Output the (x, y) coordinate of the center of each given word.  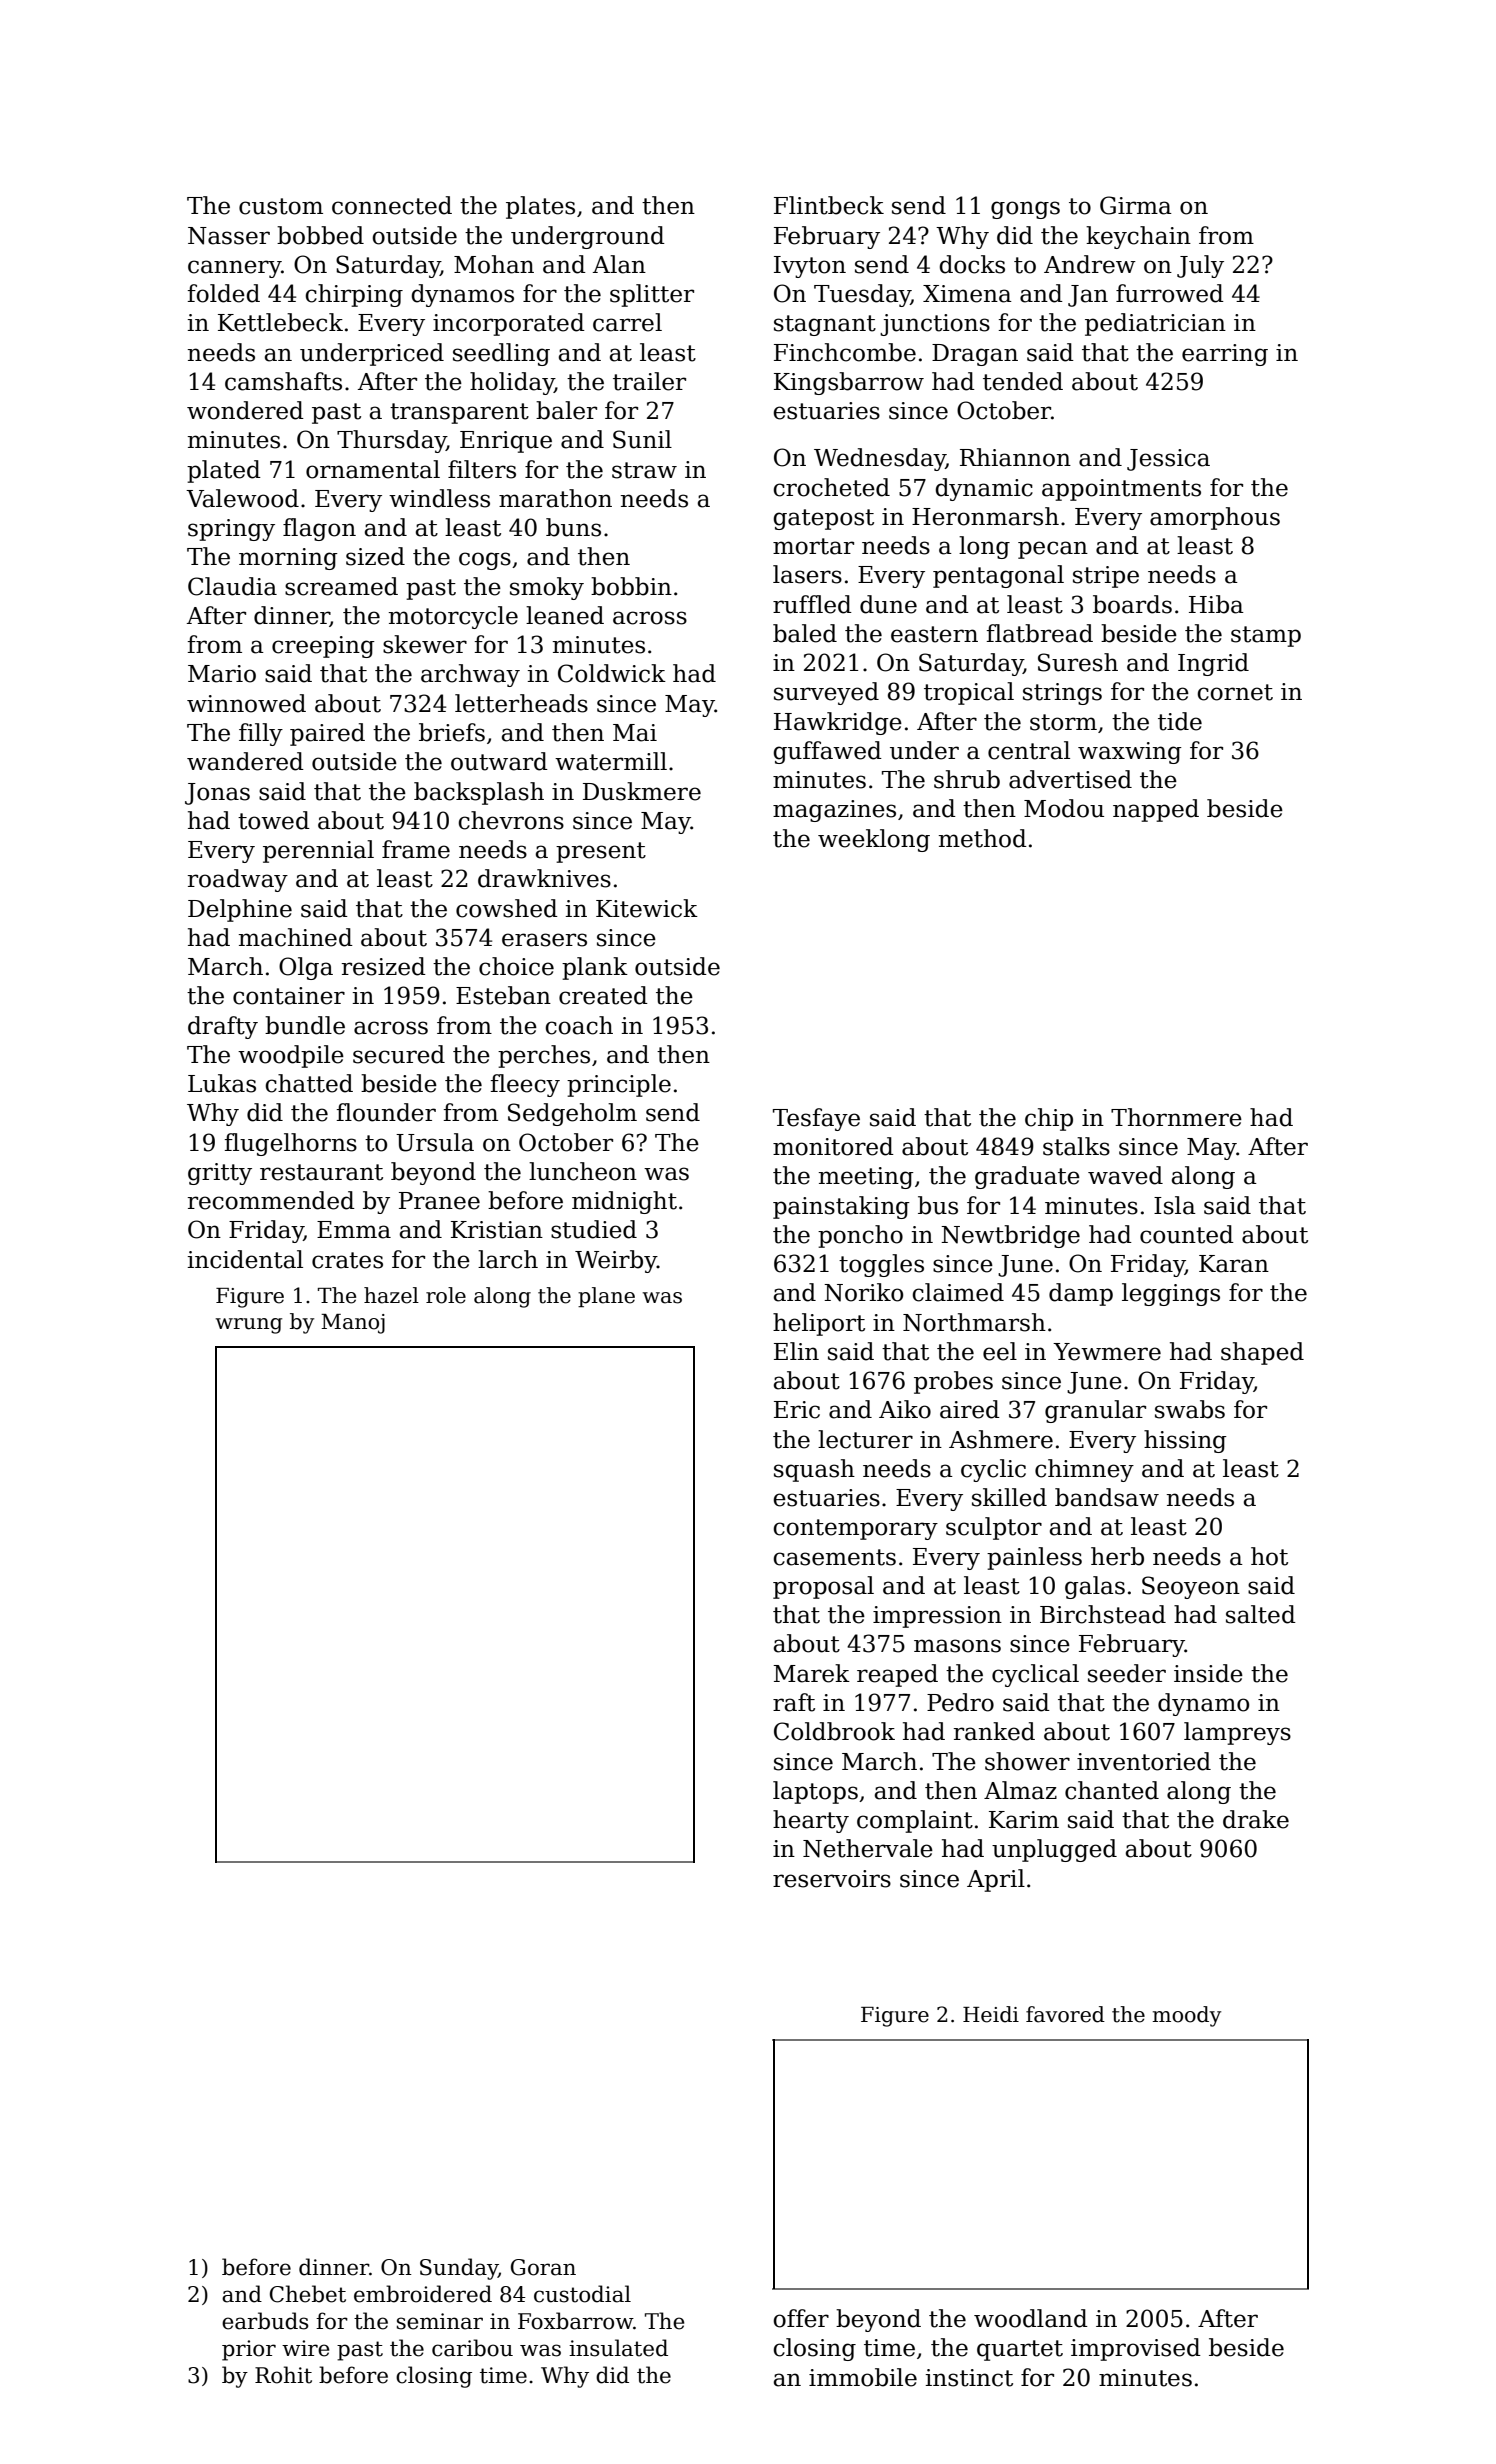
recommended (271, 1200)
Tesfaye (816, 1119)
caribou (472, 2348)
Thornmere (1176, 1117)
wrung (248, 1326)
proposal (823, 1587)
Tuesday (862, 295)
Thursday (392, 441)
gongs (1025, 210)
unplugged (1054, 1850)
